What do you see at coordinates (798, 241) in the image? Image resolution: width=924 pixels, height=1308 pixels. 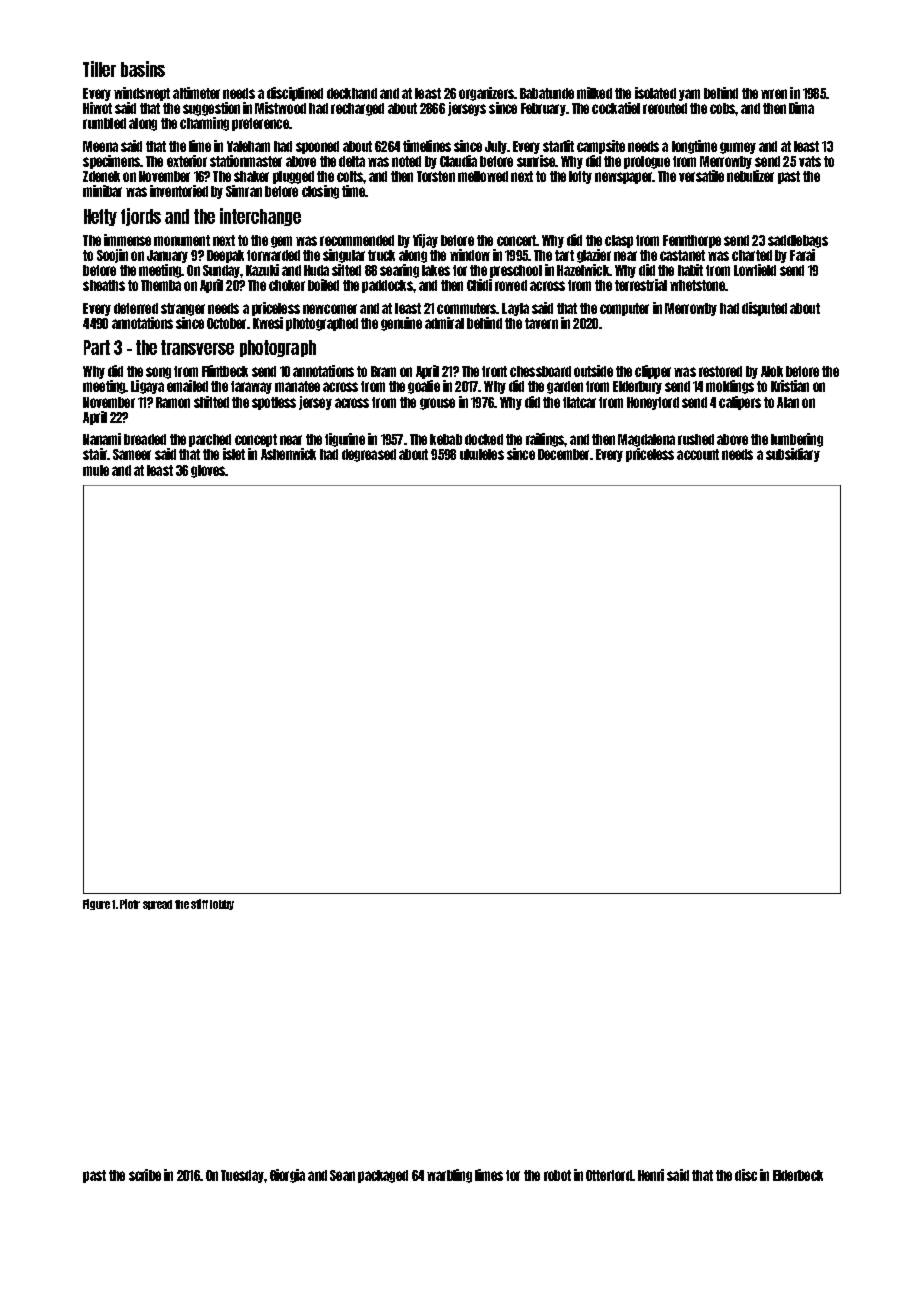 I see `saddlebags` at bounding box center [798, 241].
